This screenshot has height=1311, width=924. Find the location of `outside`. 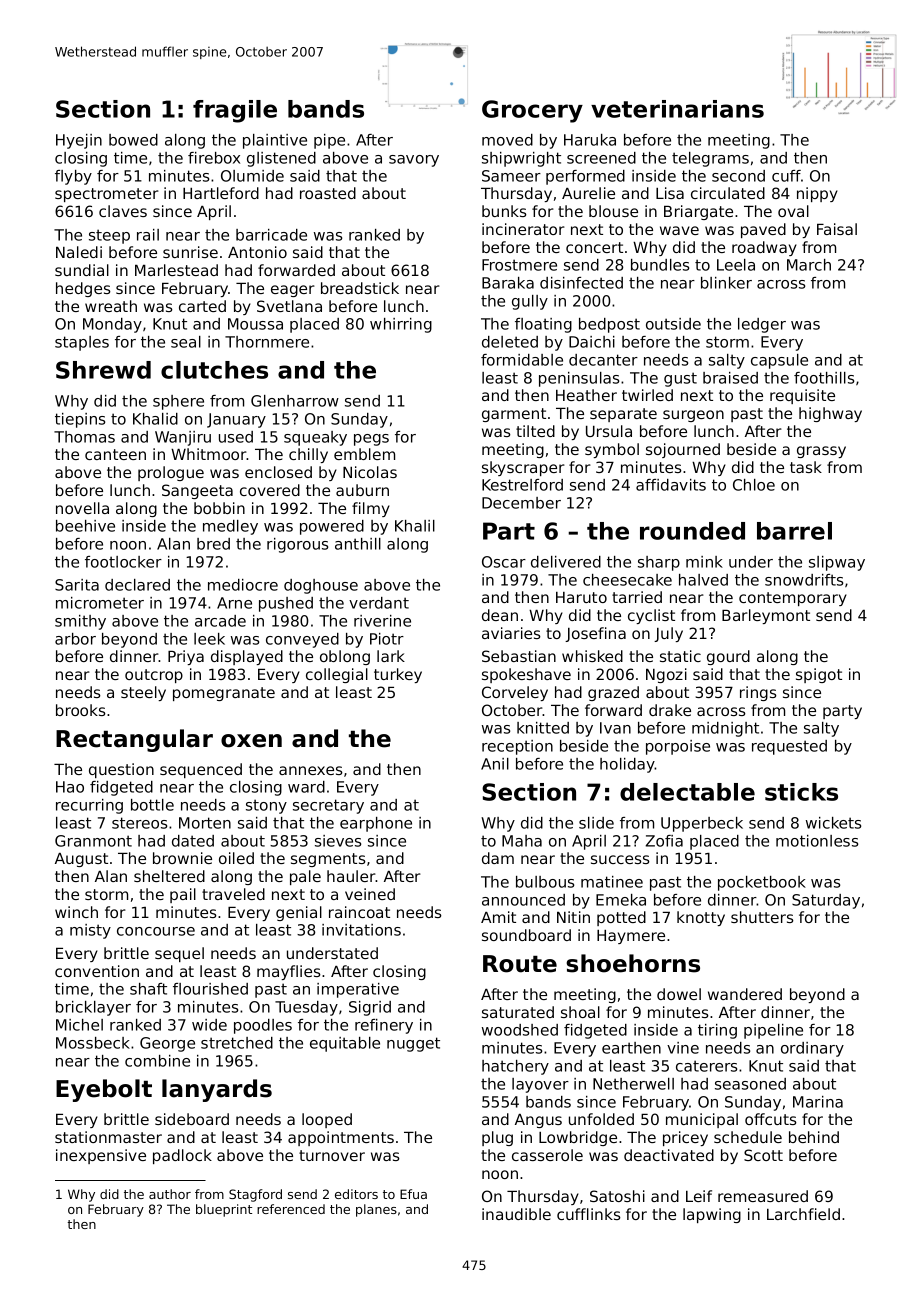

outside is located at coordinates (673, 324).
